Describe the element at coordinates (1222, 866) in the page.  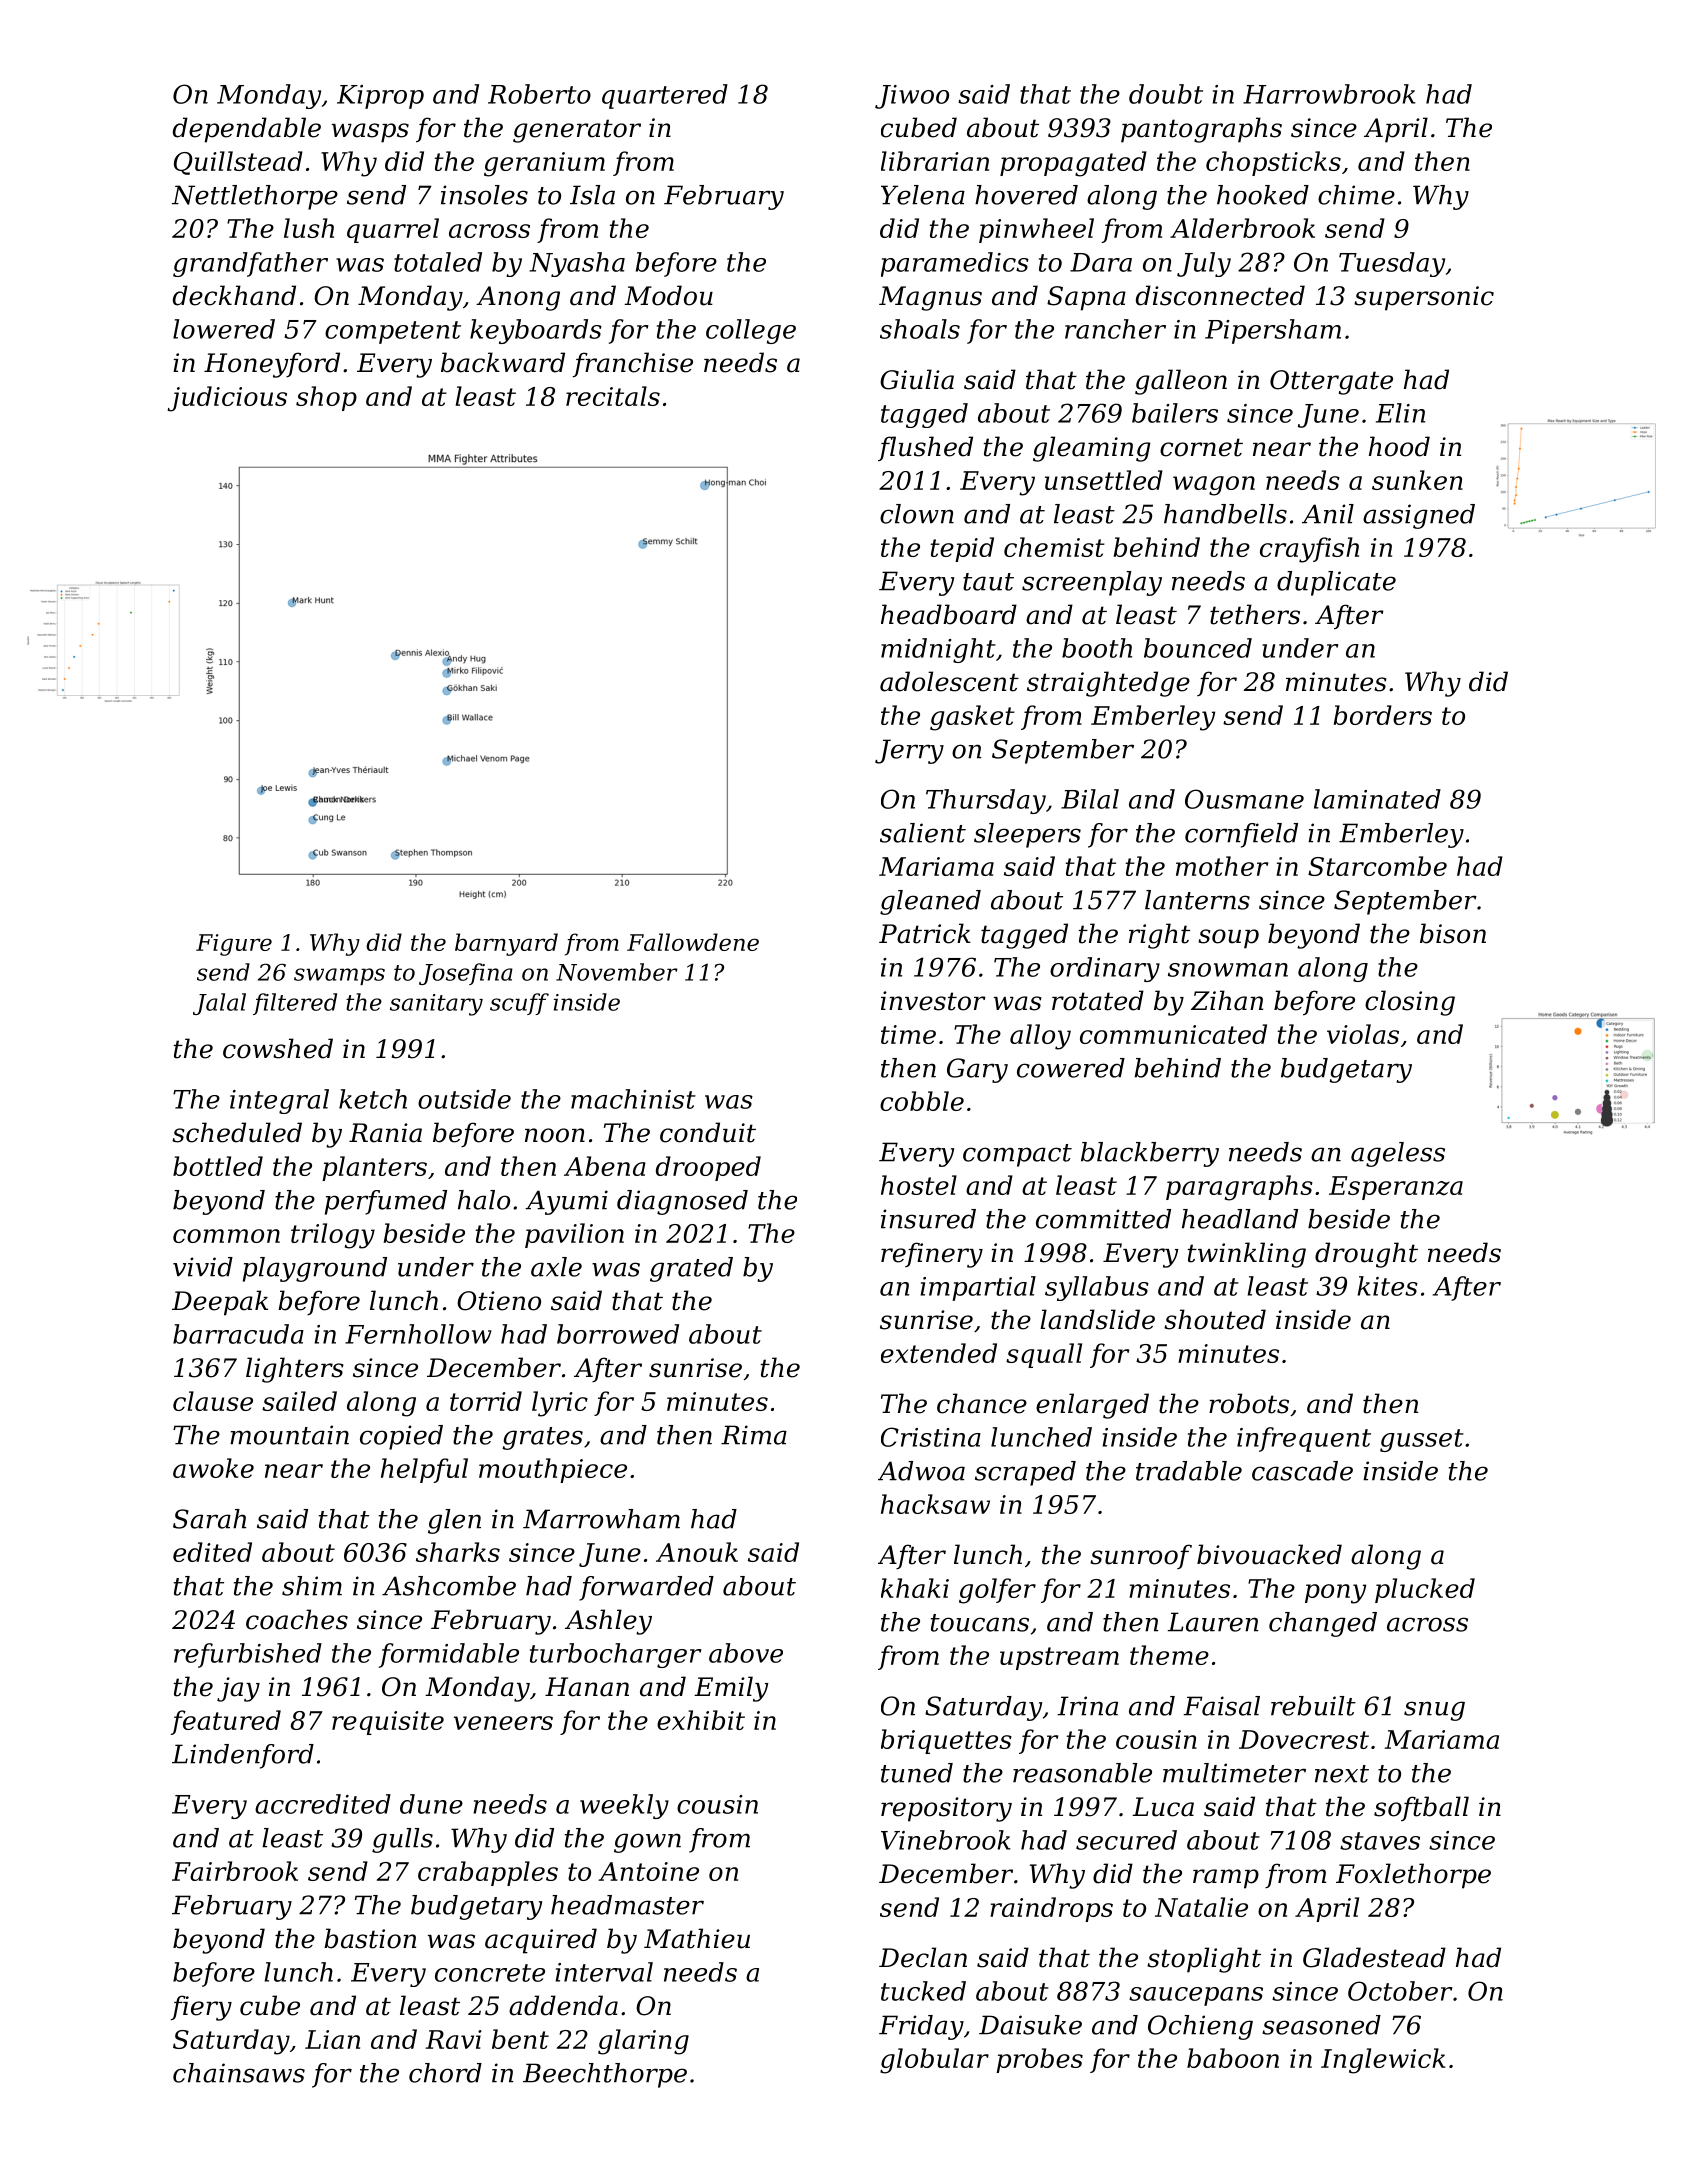
I see `mother` at that location.
